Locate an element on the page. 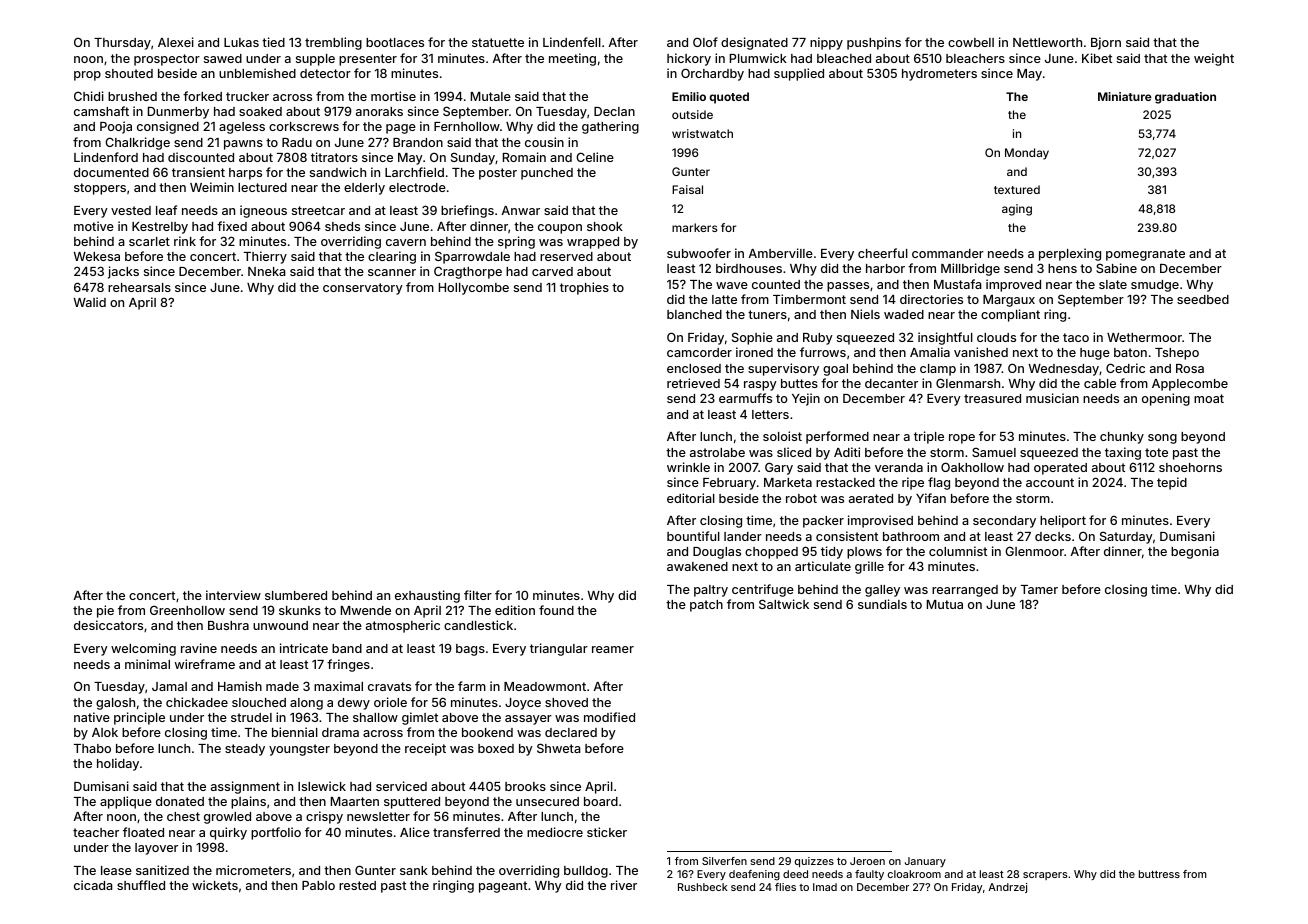 The height and width of the document is (924, 1308). centrifuge is located at coordinates (763, 590).
